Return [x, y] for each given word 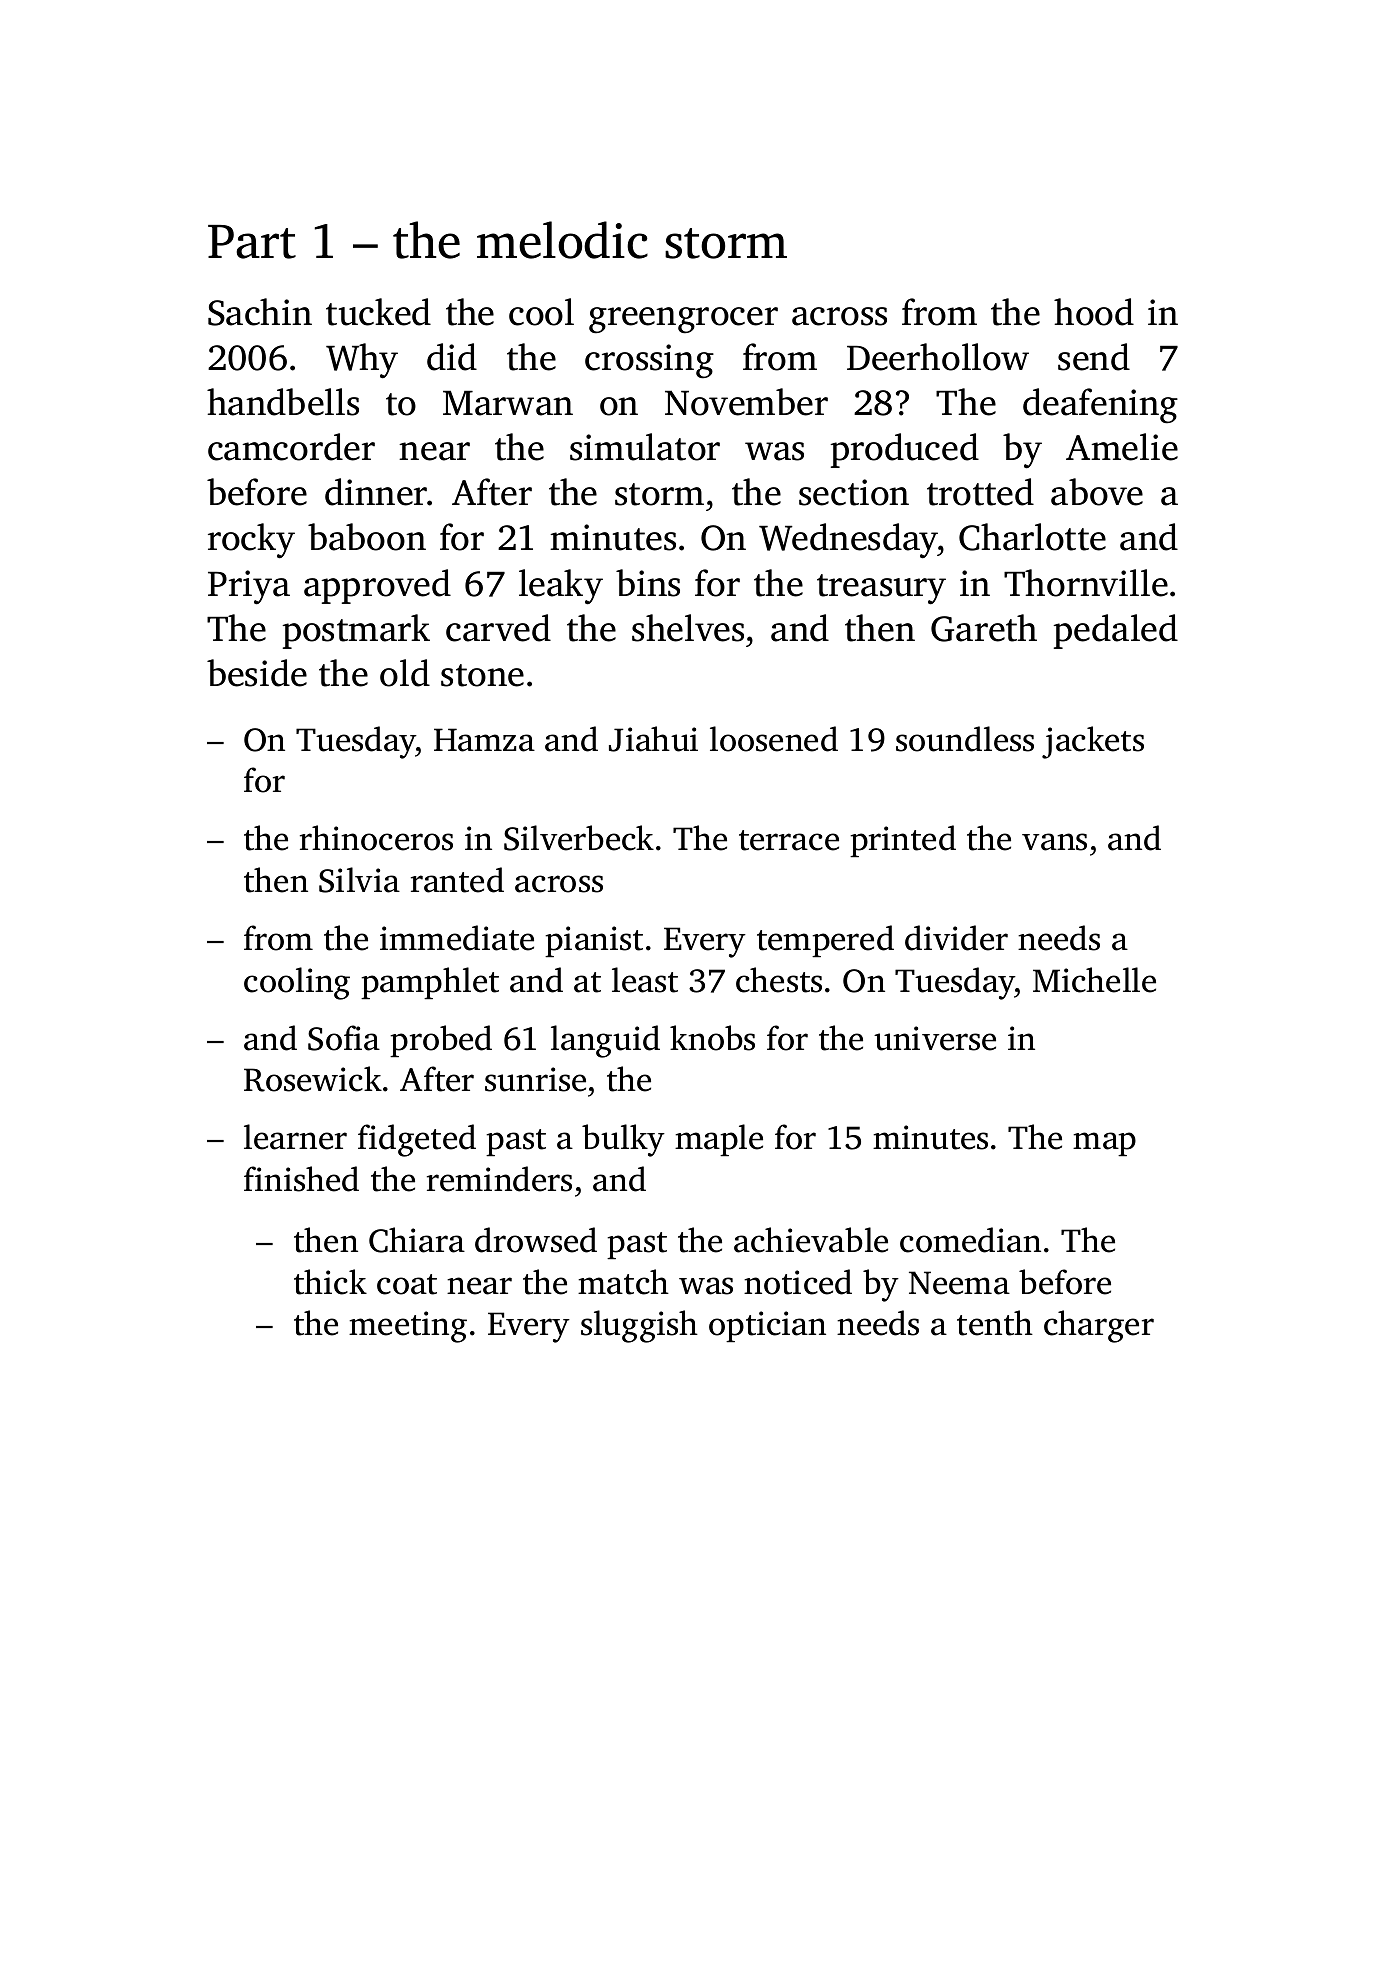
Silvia [359, 880]
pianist [594, 941]
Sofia [344, 1038]
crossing [649, 361]
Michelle [1094, 980]
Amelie [1122, 447]
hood [1094, 312]
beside [257, 673]
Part [252, 242]
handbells [283, 402]
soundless [965, 739]
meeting [408, 1327]
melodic [562, 240]
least [645, 980]
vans [1054, 842]
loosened [774, 739]
